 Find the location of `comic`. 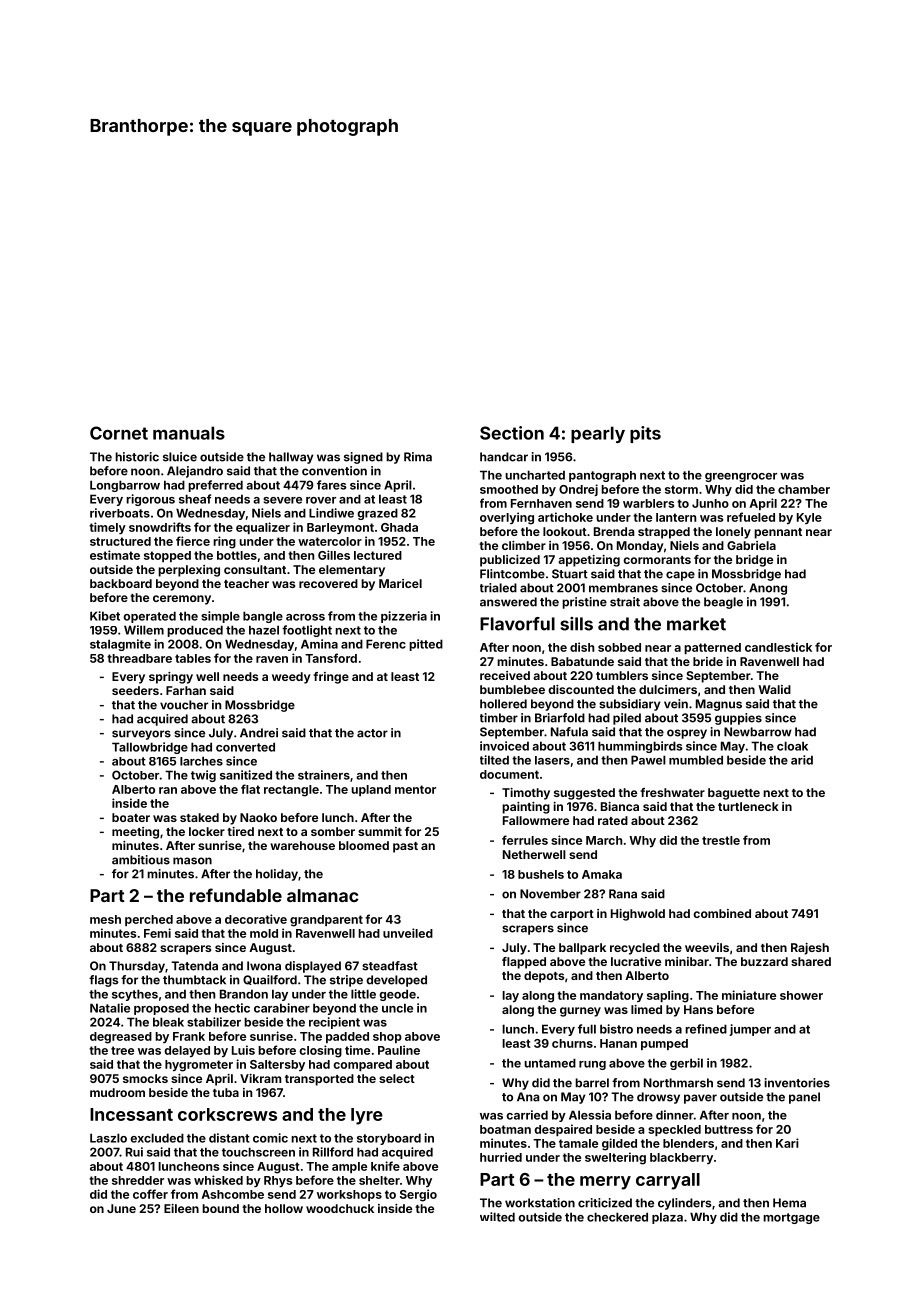

comic is located at coordinates (270, 1138).
